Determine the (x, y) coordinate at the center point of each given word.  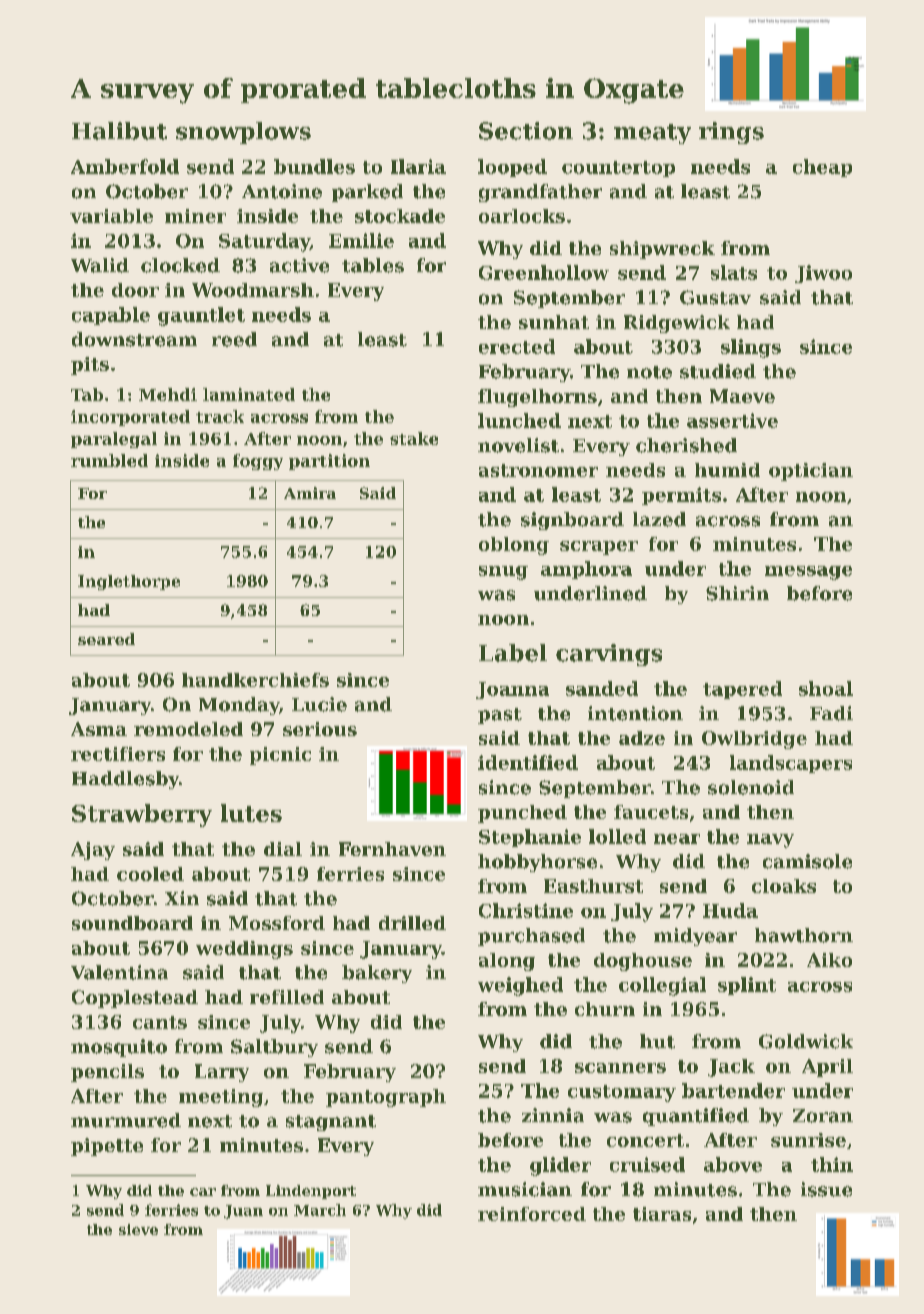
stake (414, 438)
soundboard (132, 923)
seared (106, 639)
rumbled (109, 460)
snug (503, 573)
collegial (662, 986)
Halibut (119, 131)
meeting (221, 1098)
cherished (686, 445)
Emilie (361, 240)
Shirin (737, 593)
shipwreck (662, 250)
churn (605, 1009)
